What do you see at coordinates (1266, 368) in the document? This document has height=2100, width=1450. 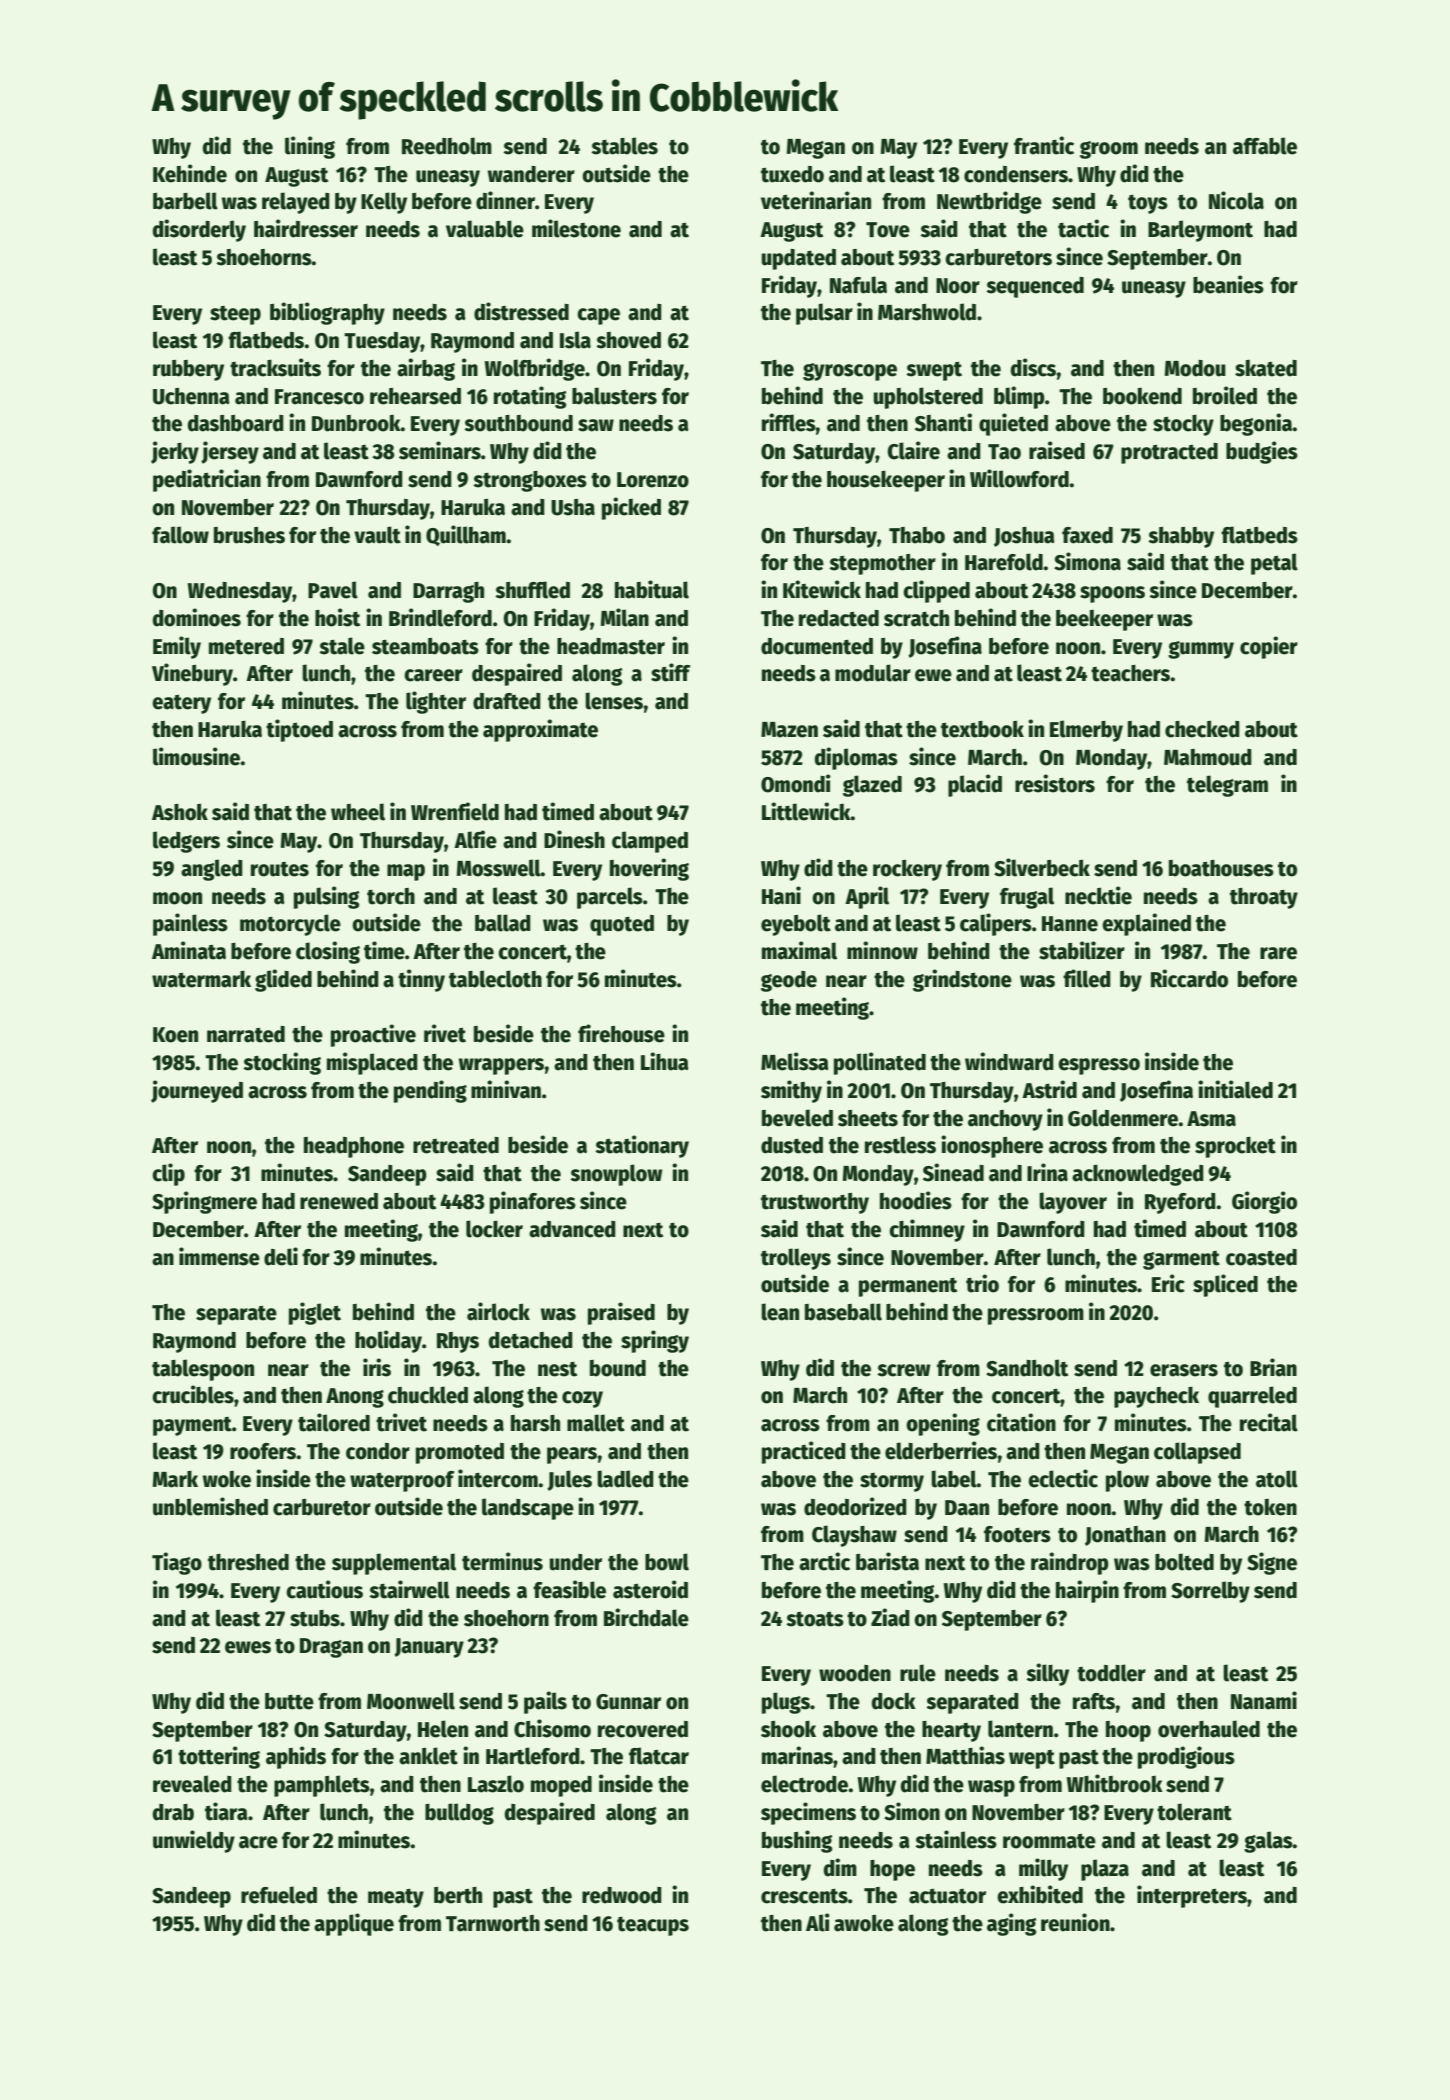 I see `skated` at bounding box center [1266, 368].
